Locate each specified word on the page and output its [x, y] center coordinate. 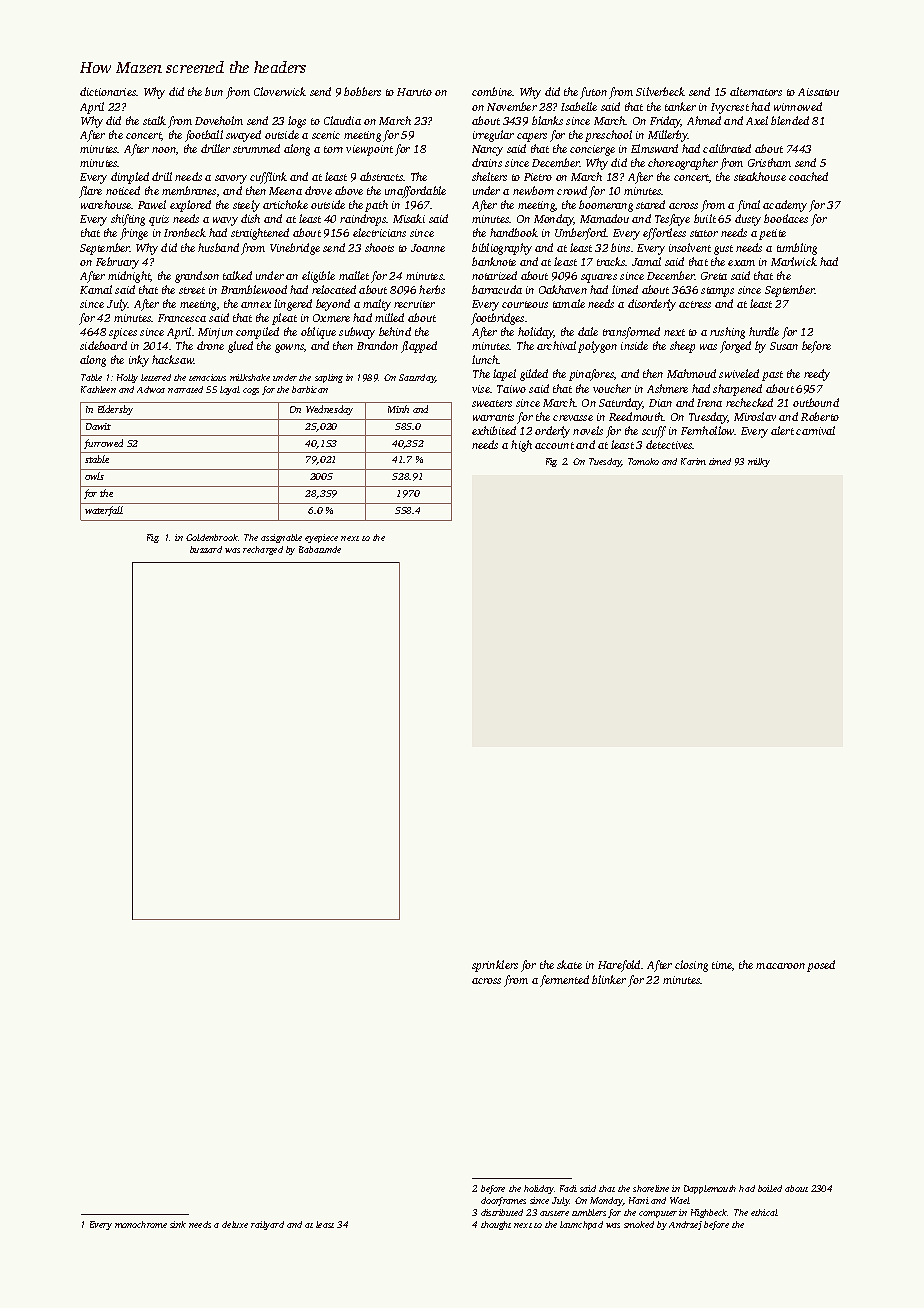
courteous [525, 304]
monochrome [141, 1224]
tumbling [797, 249]
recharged [263, 550]
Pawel [152, 204]
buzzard [206, 549]
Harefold [619, 966]
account [554, 445]
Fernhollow [708, 430]
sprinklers [495, 966]
